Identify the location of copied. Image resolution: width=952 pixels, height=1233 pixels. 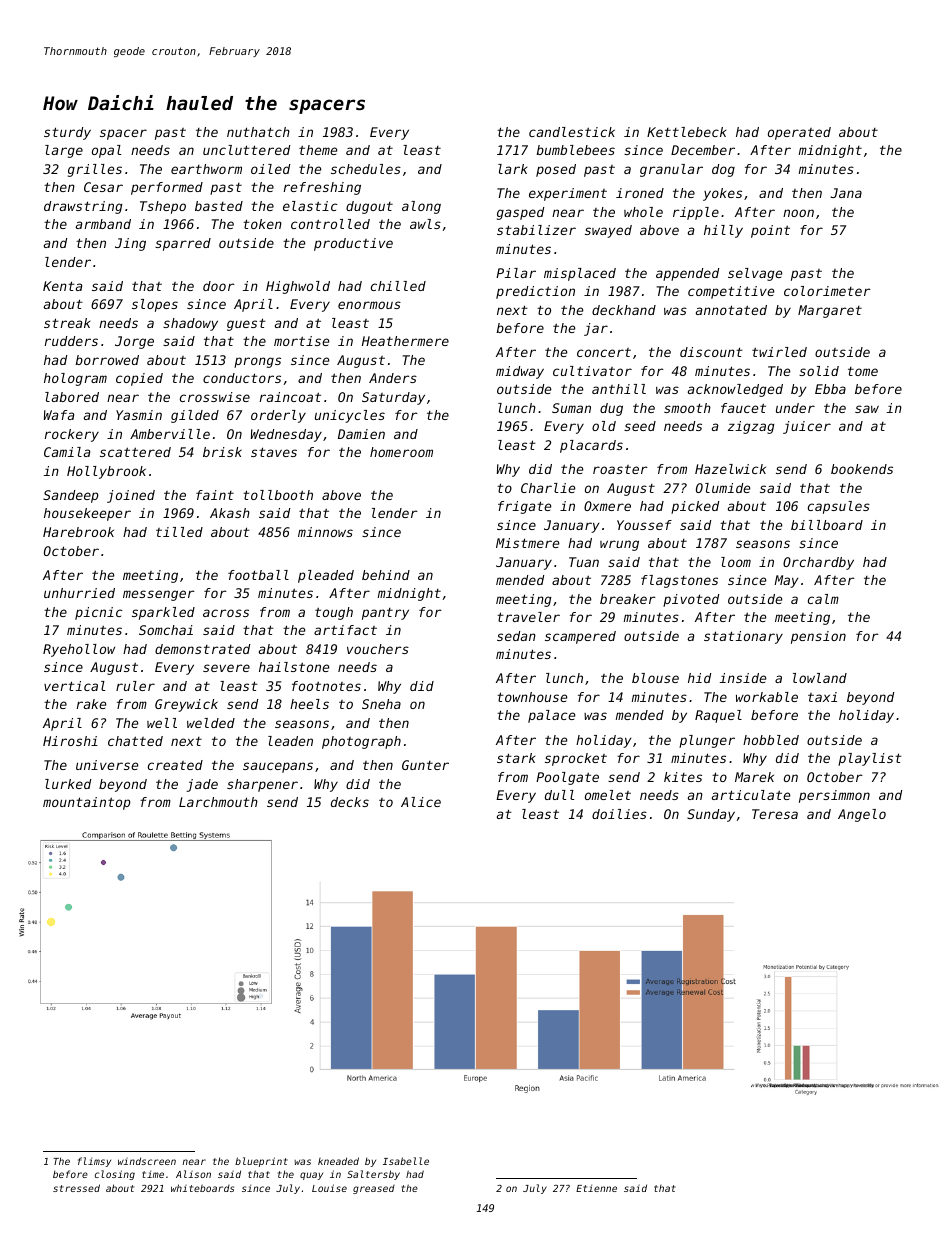
(139, 379).
